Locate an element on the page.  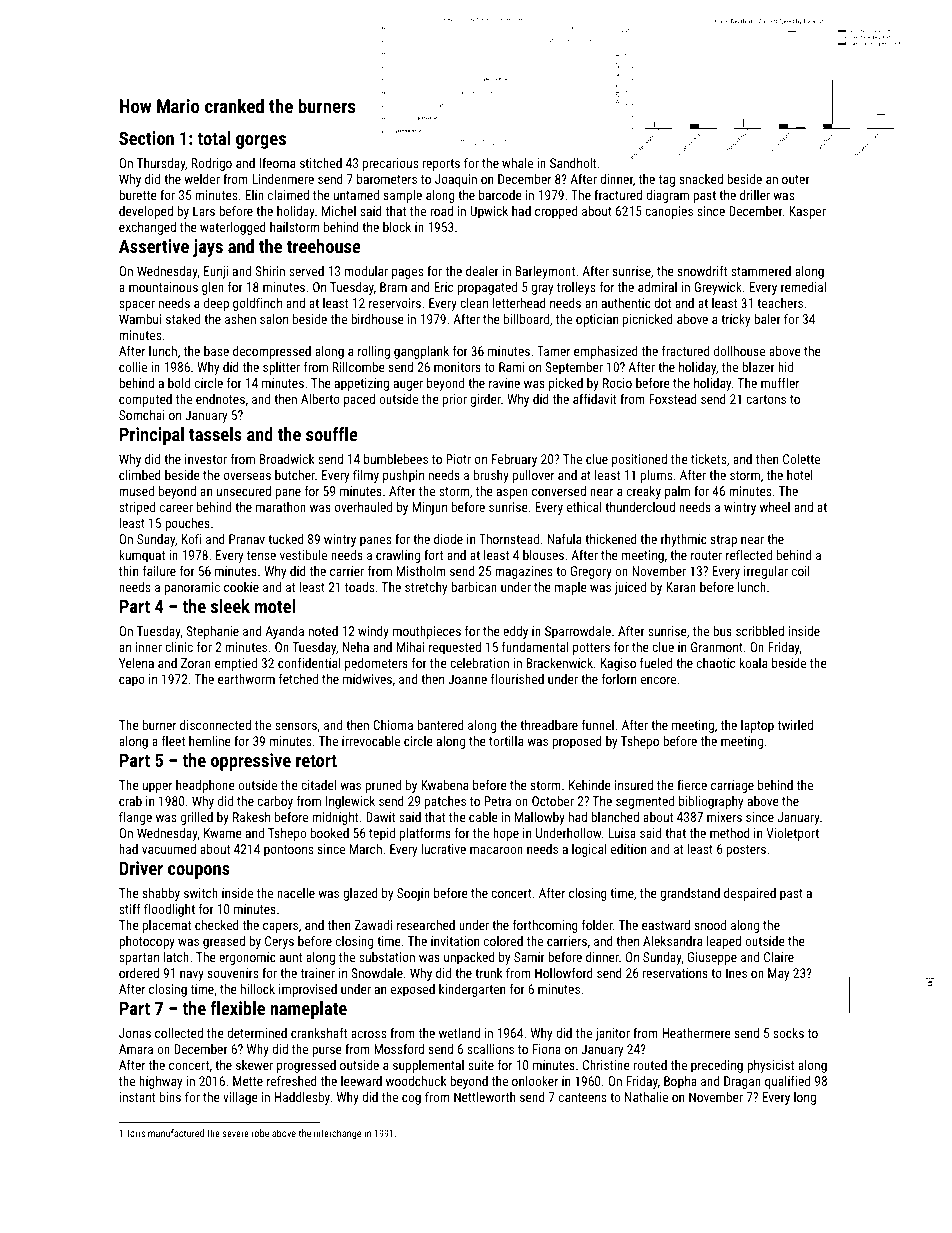
Kasper is located at coordinates (807, 212).
